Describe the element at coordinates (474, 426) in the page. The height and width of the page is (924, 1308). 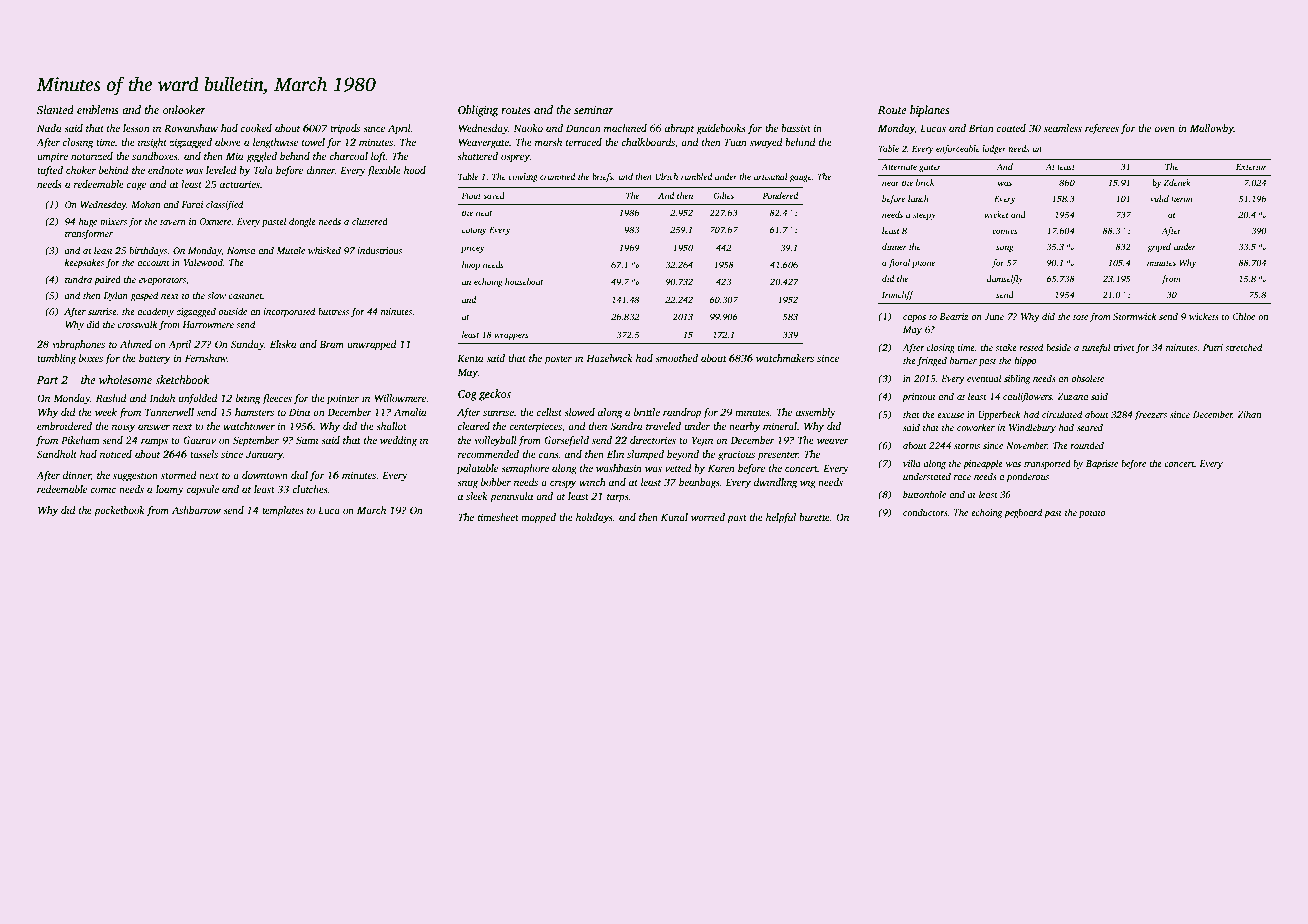
I see `cleared` at that location.
